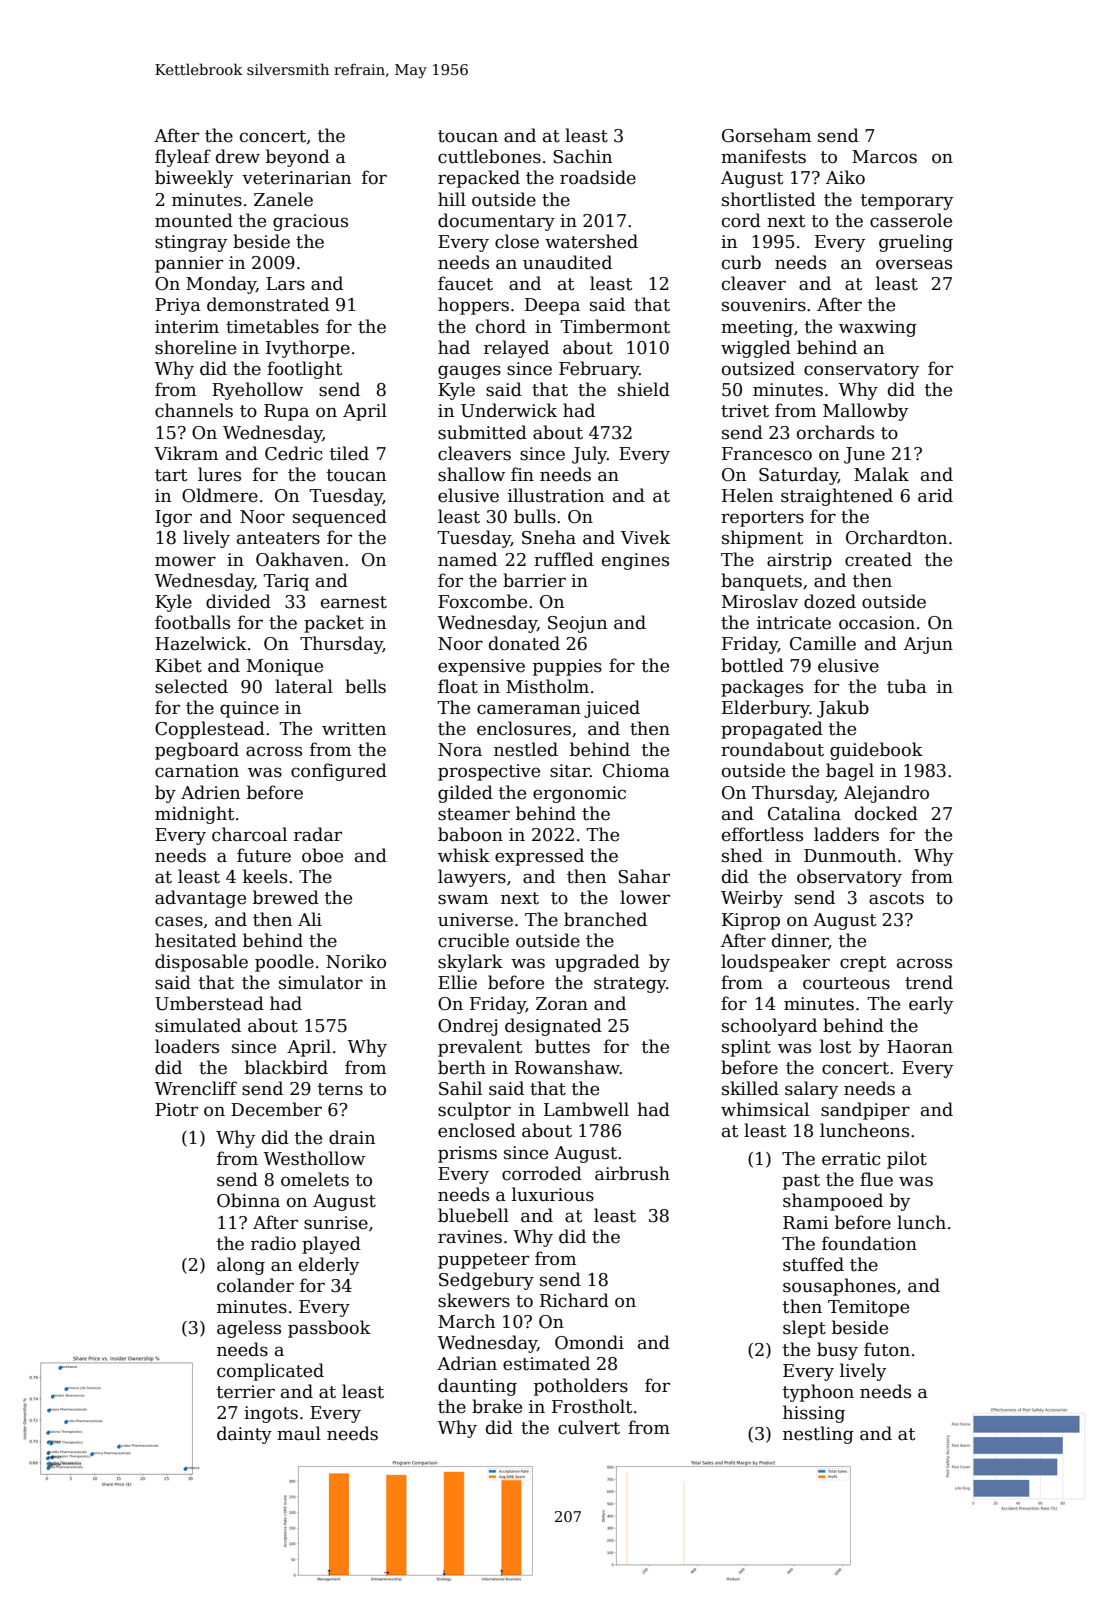 This screenshot has height=1604, width=1108. I want to click on Ellie, so click(457, 982).
